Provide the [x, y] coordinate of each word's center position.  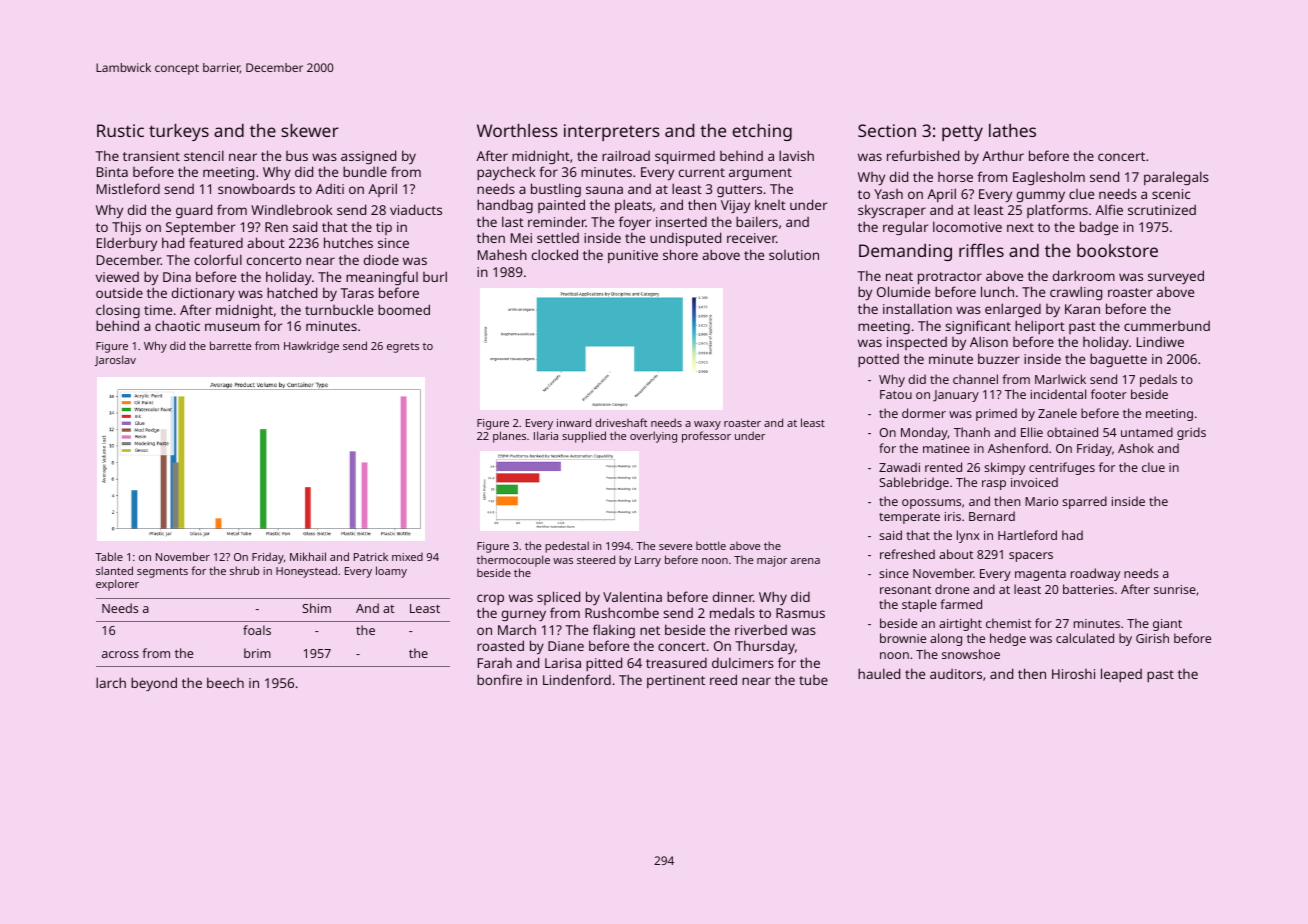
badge [1099, 228]
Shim [316, 608]
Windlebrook [292, 209]
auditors [956, 674]
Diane [566, 646]
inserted [681, 222]
